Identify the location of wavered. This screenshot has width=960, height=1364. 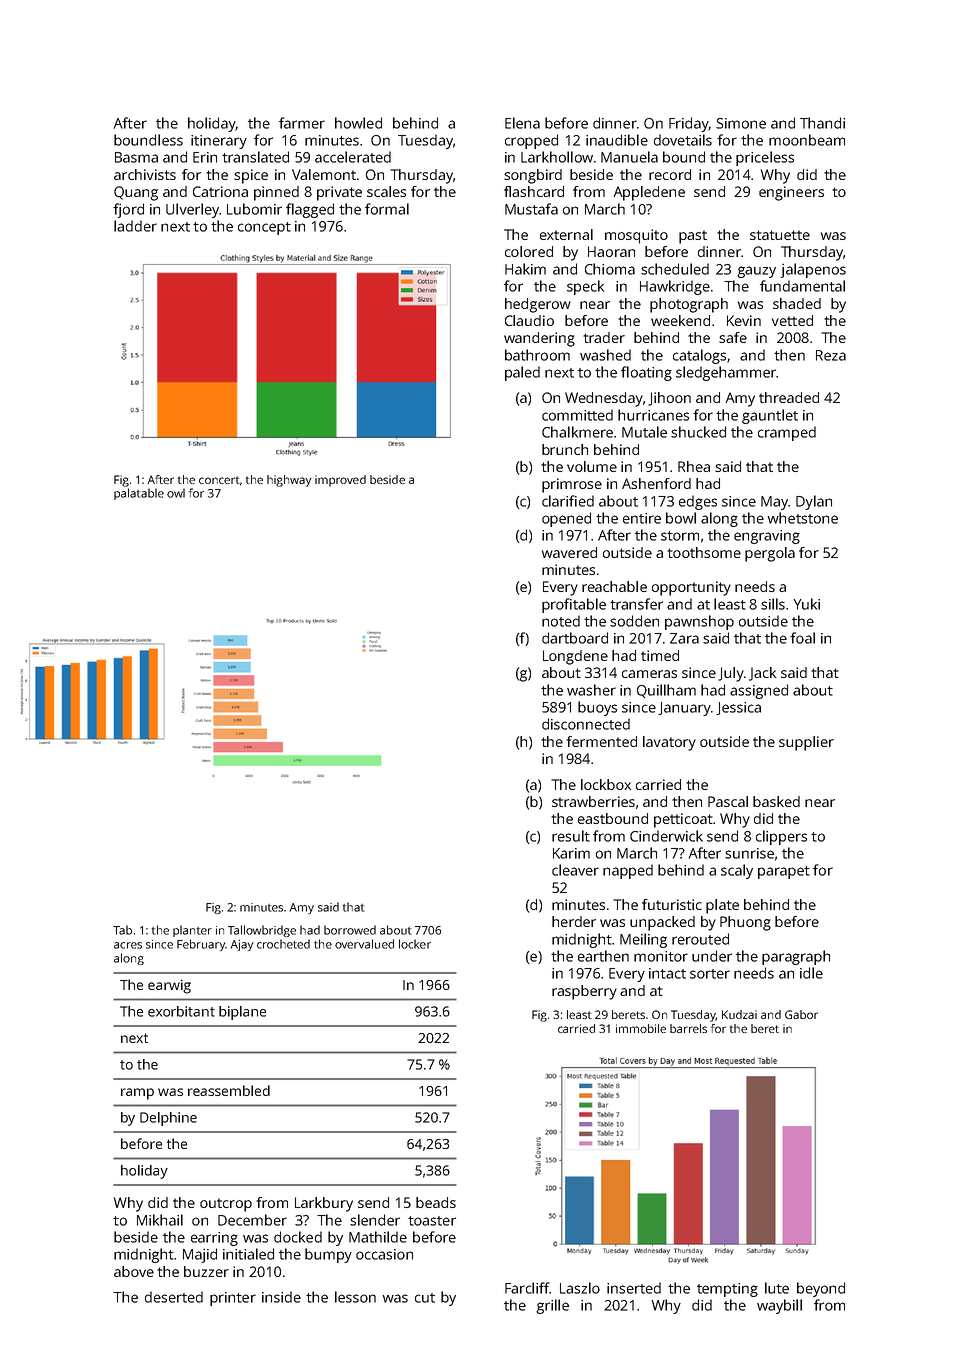
(569, 552).
